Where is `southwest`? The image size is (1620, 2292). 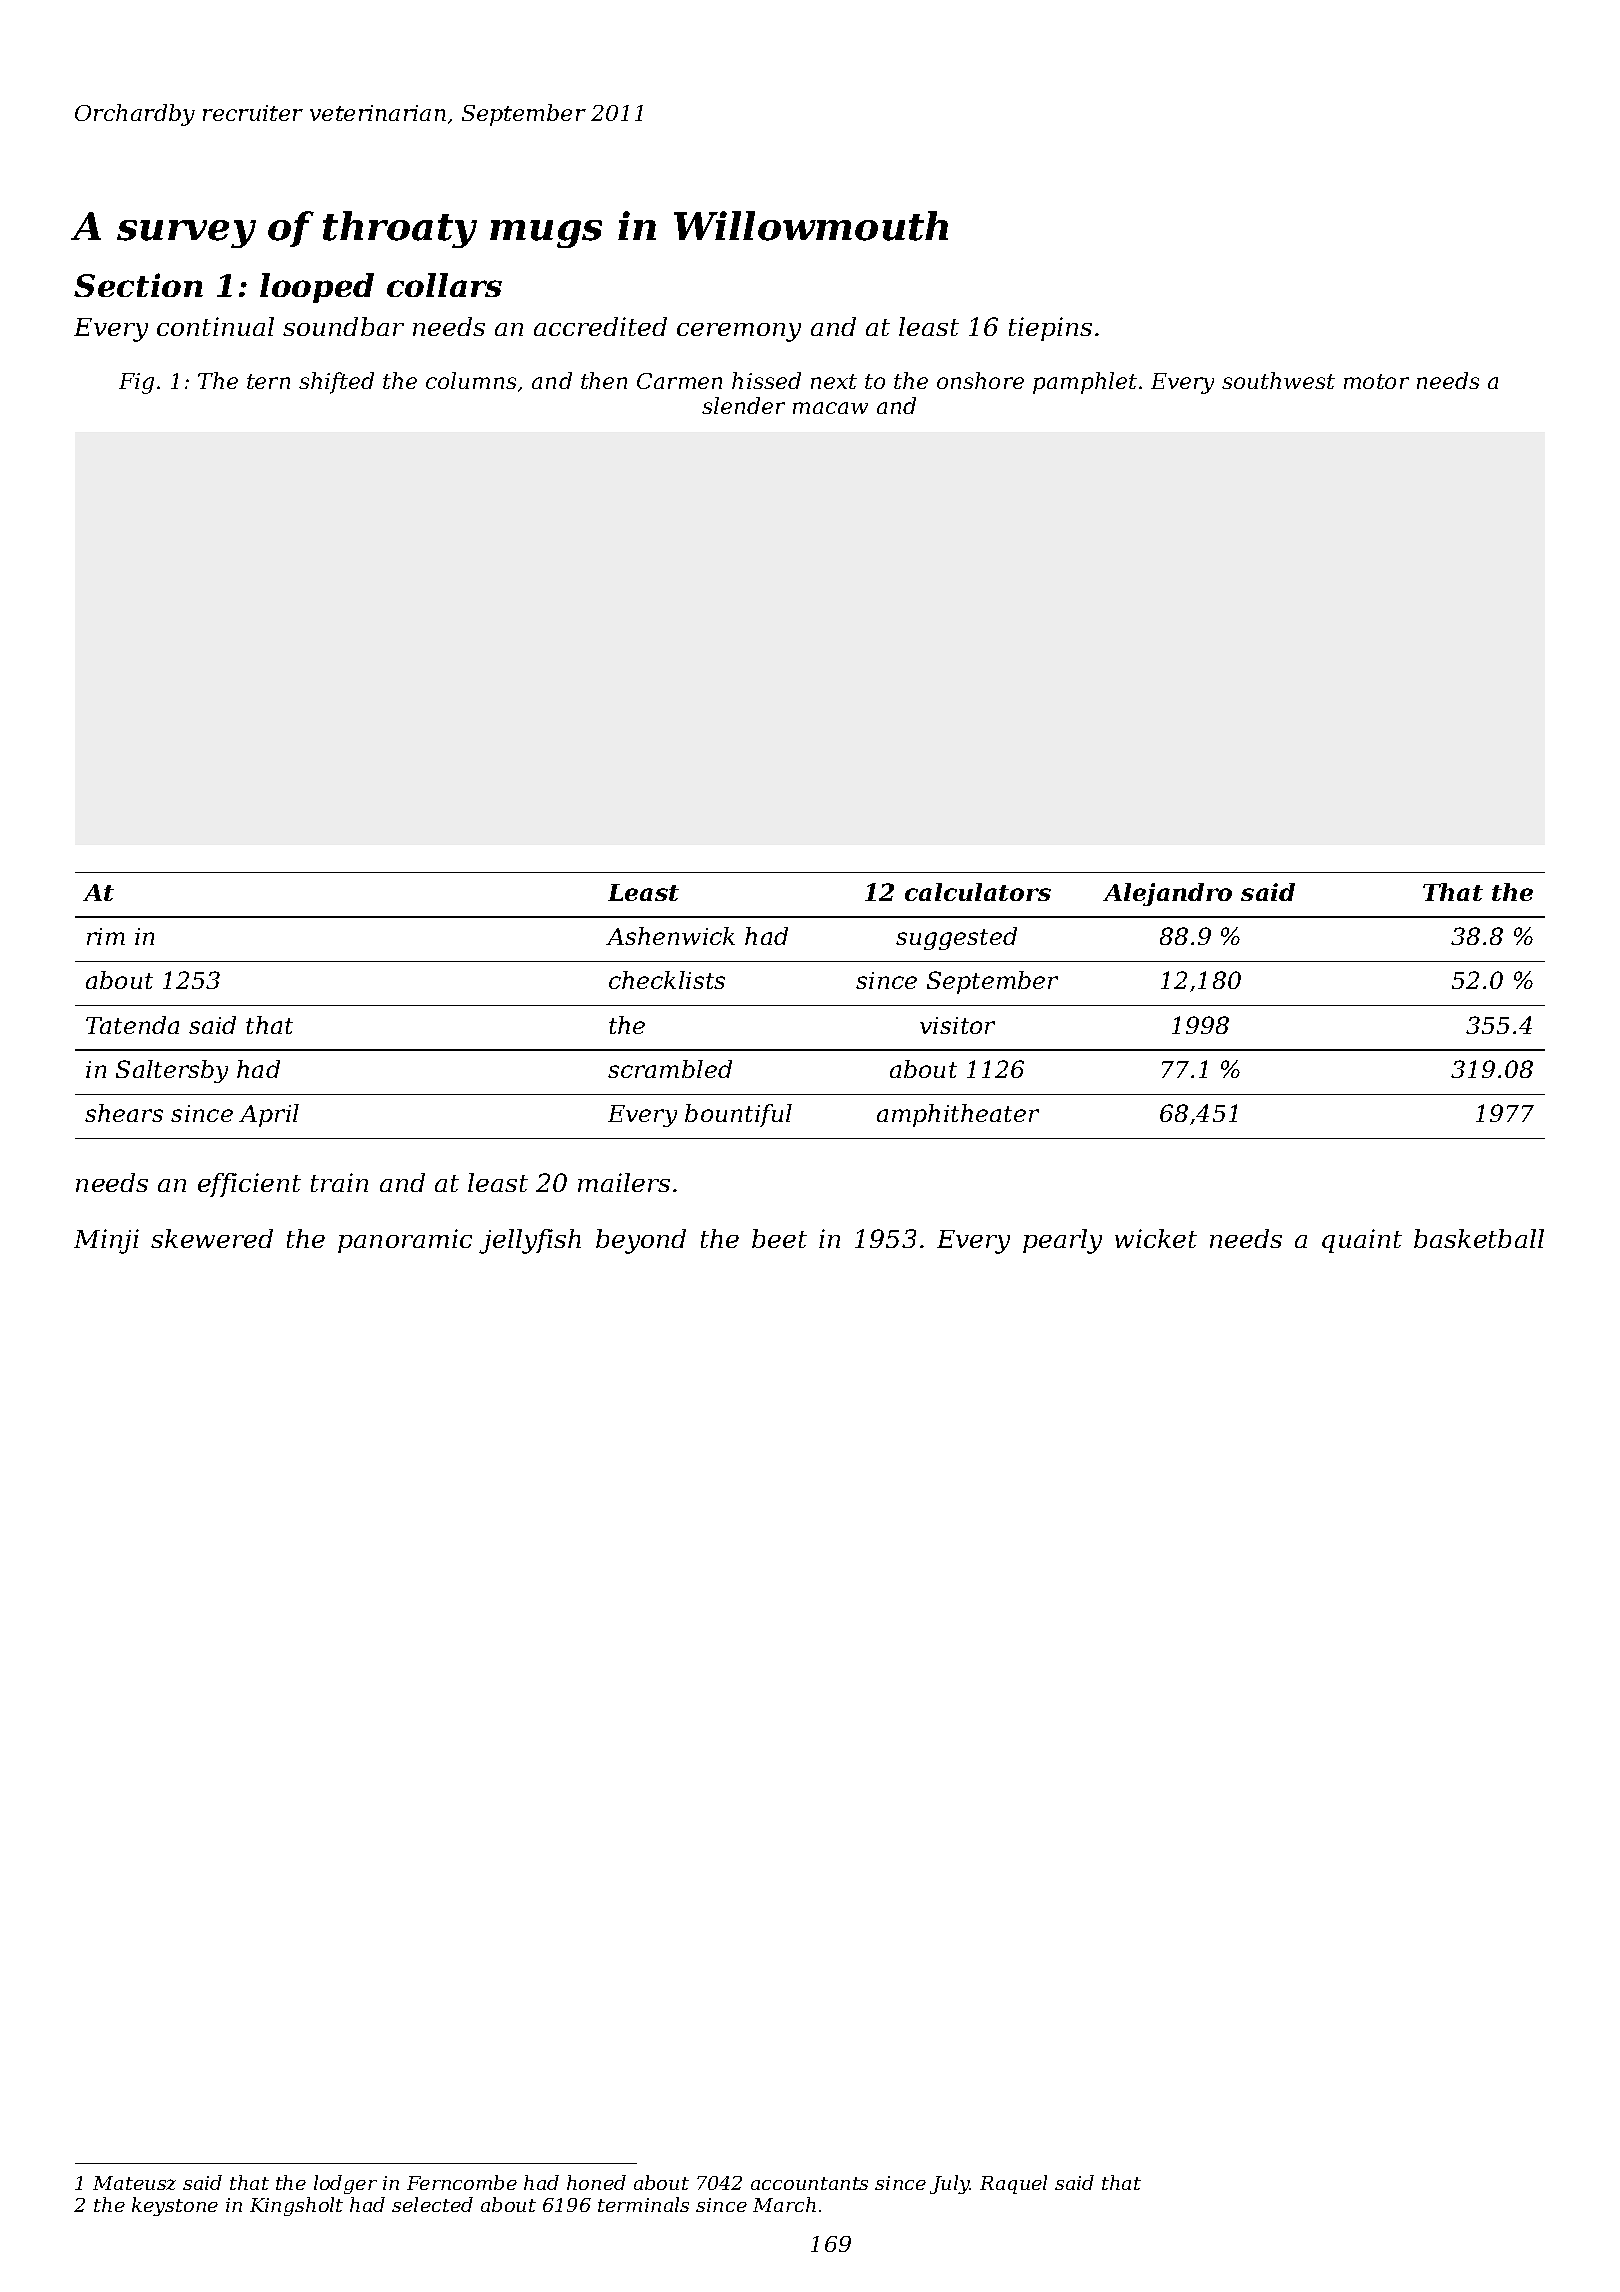
southwest is located at coordinates (1278, 380).
